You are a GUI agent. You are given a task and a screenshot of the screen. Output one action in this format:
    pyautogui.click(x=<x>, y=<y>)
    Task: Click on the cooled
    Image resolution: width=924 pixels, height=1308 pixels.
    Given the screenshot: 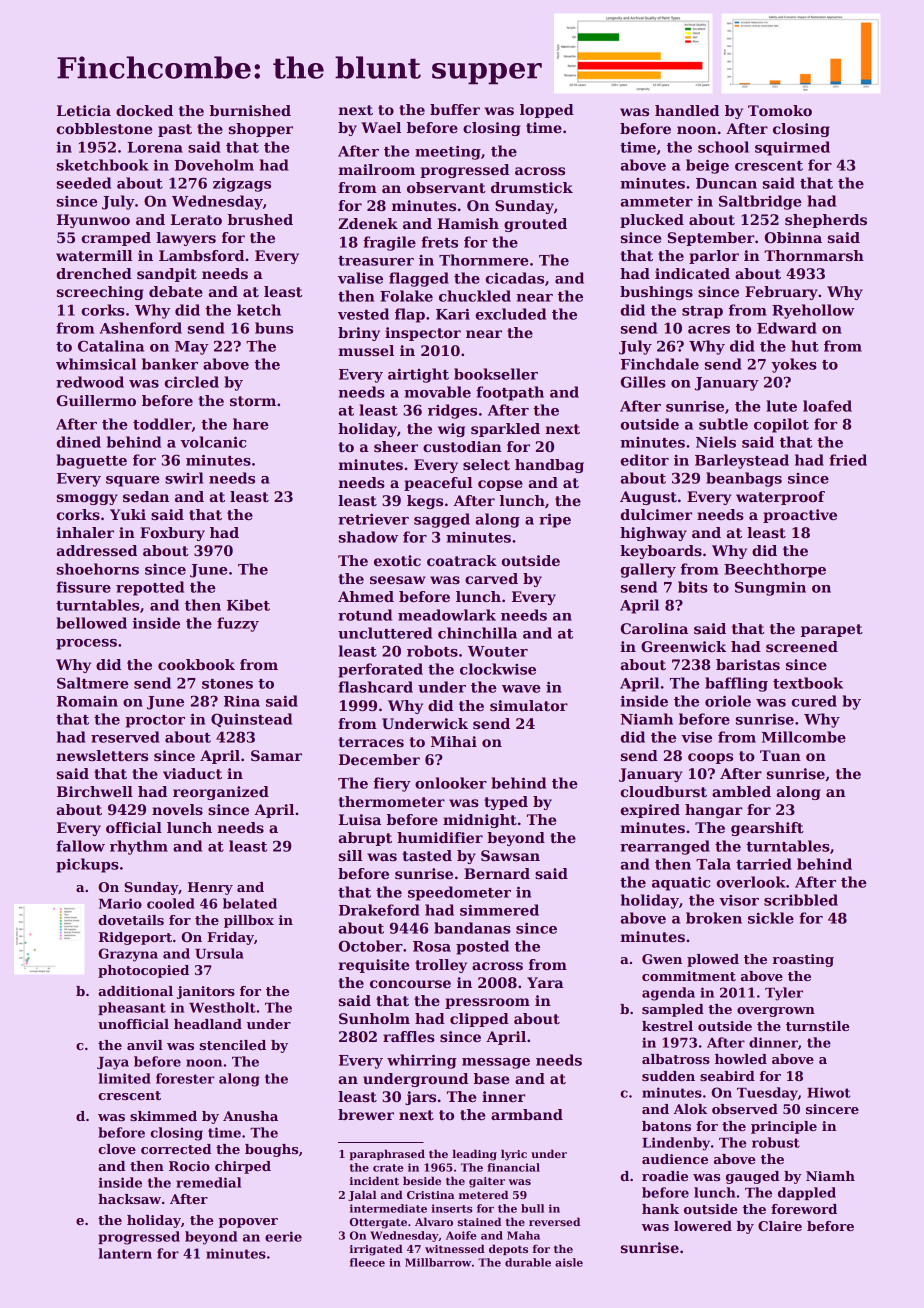 What is the action you would take?
    pyautogui.click(x=171, y=903)
